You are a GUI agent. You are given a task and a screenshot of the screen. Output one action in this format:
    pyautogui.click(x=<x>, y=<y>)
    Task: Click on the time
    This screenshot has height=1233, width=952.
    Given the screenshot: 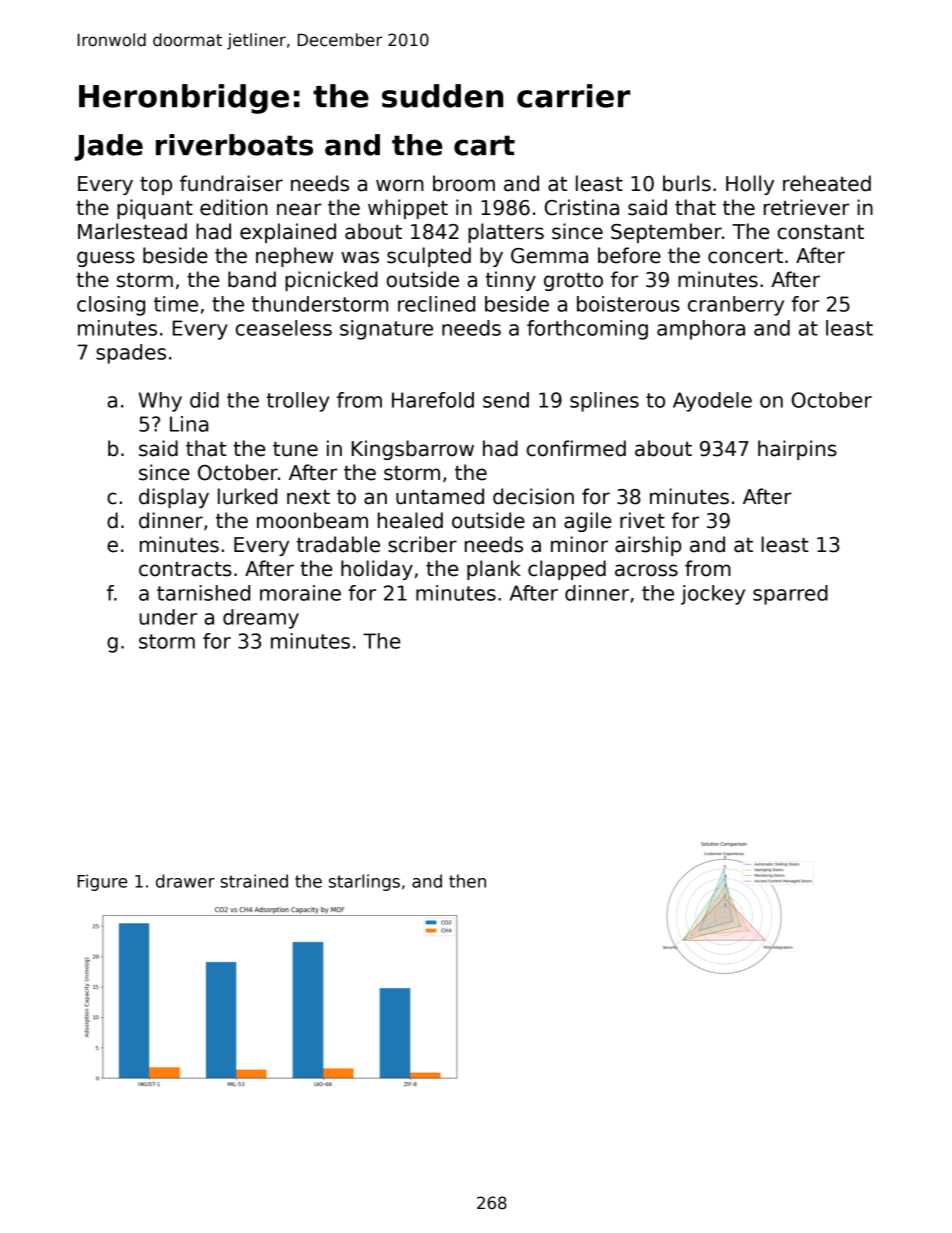 What is the action you would take?
    pyautogui.click(x=176, y=304)
